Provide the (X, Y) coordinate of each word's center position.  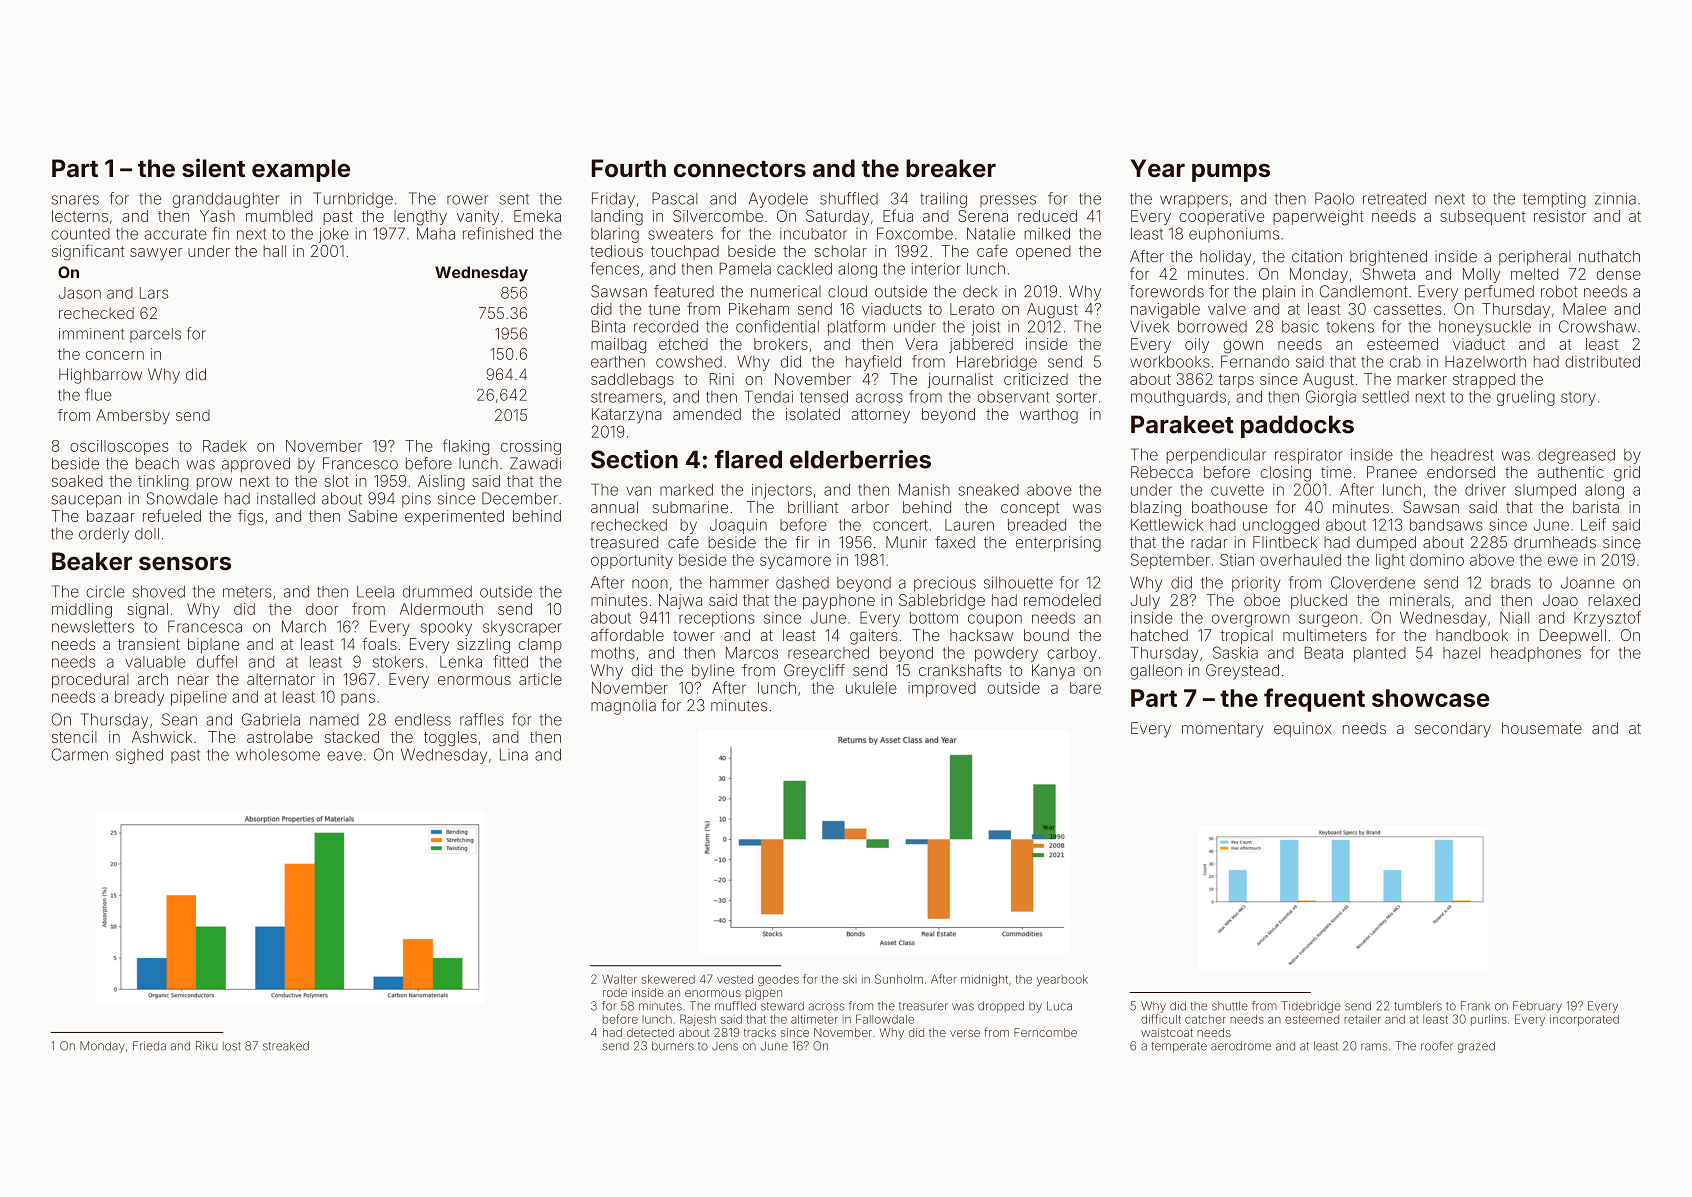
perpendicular (1216, 456)
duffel (217, 661)
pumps (1231, 172)
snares (75, 200)
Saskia (1235, 652)
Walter (619, 979)
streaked (286, 1046)
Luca (1059, 1006)
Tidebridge (1311, 1007)
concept (1030, 509)
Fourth (629, 168)
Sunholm (899, 979)
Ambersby (133, 416)
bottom (934, 618)
